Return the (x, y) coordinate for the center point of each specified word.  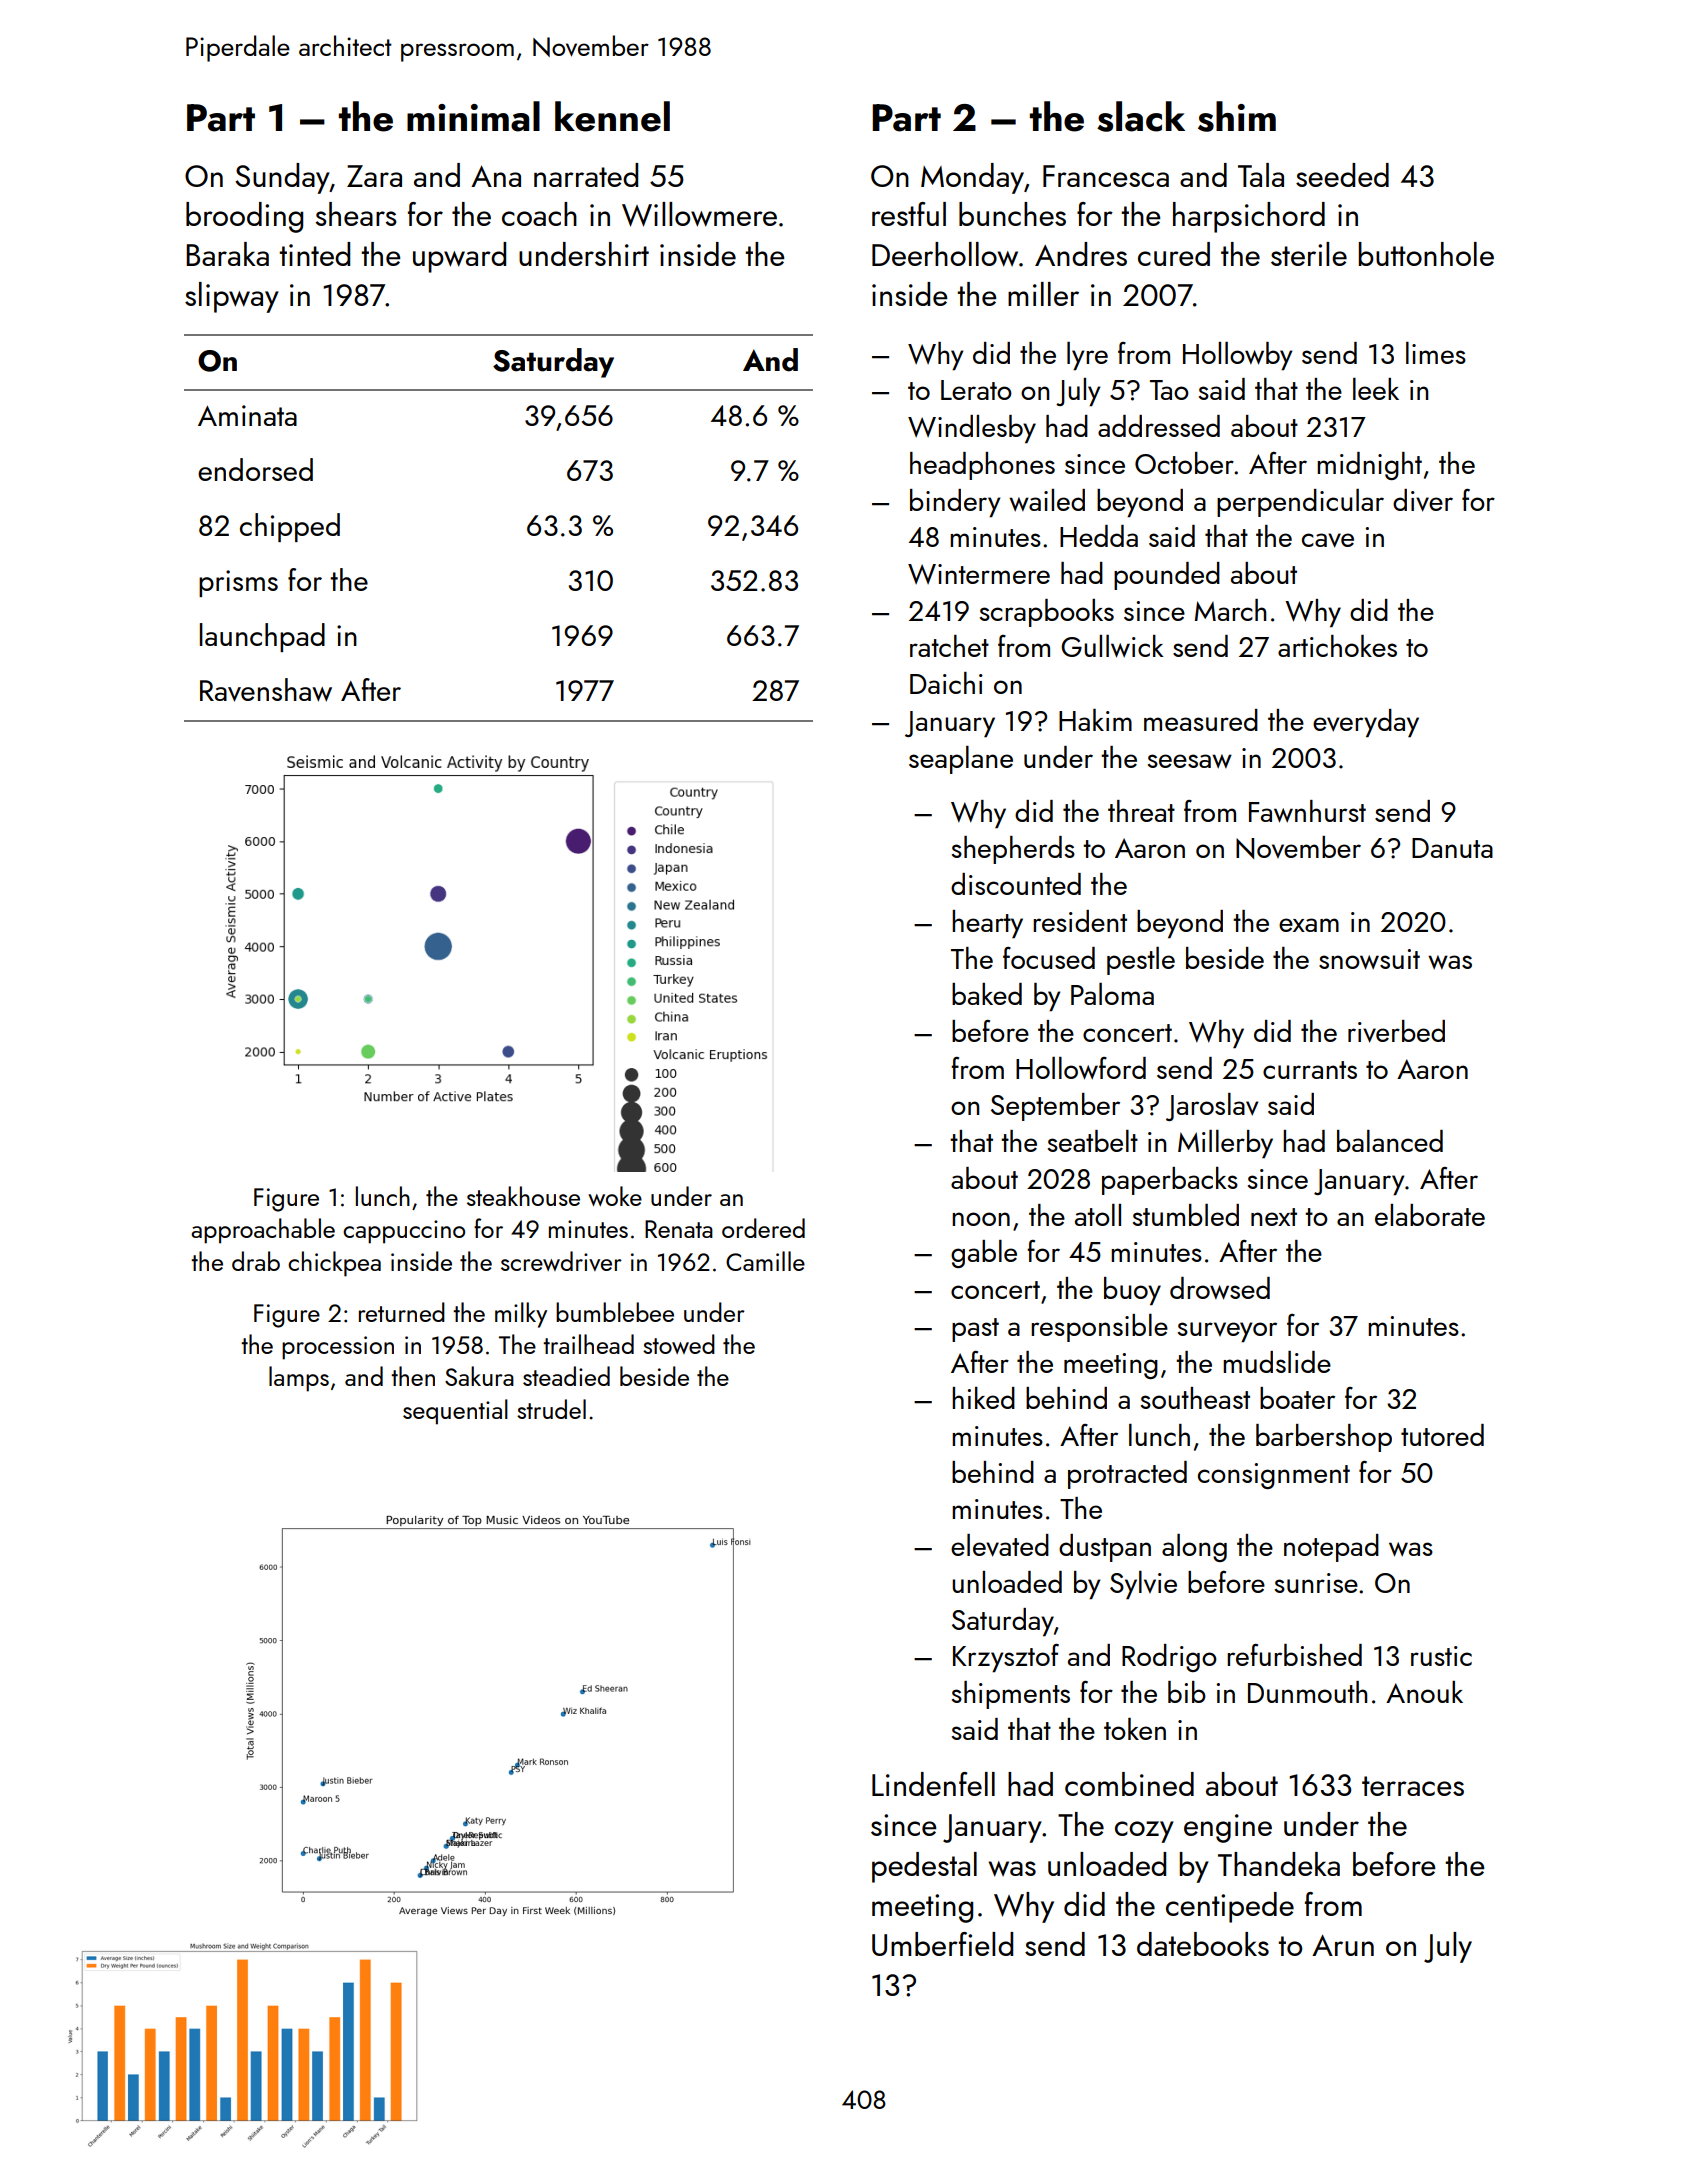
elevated (1000, 1545)
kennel (612, 116)
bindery (955, 503)
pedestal (924, 1867)
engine (1228, 1828)
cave (1328, 540)
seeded (1342, 175)
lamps (299, 1379)
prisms (238, 583)
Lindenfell (933, 1784)
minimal (473, 116)
